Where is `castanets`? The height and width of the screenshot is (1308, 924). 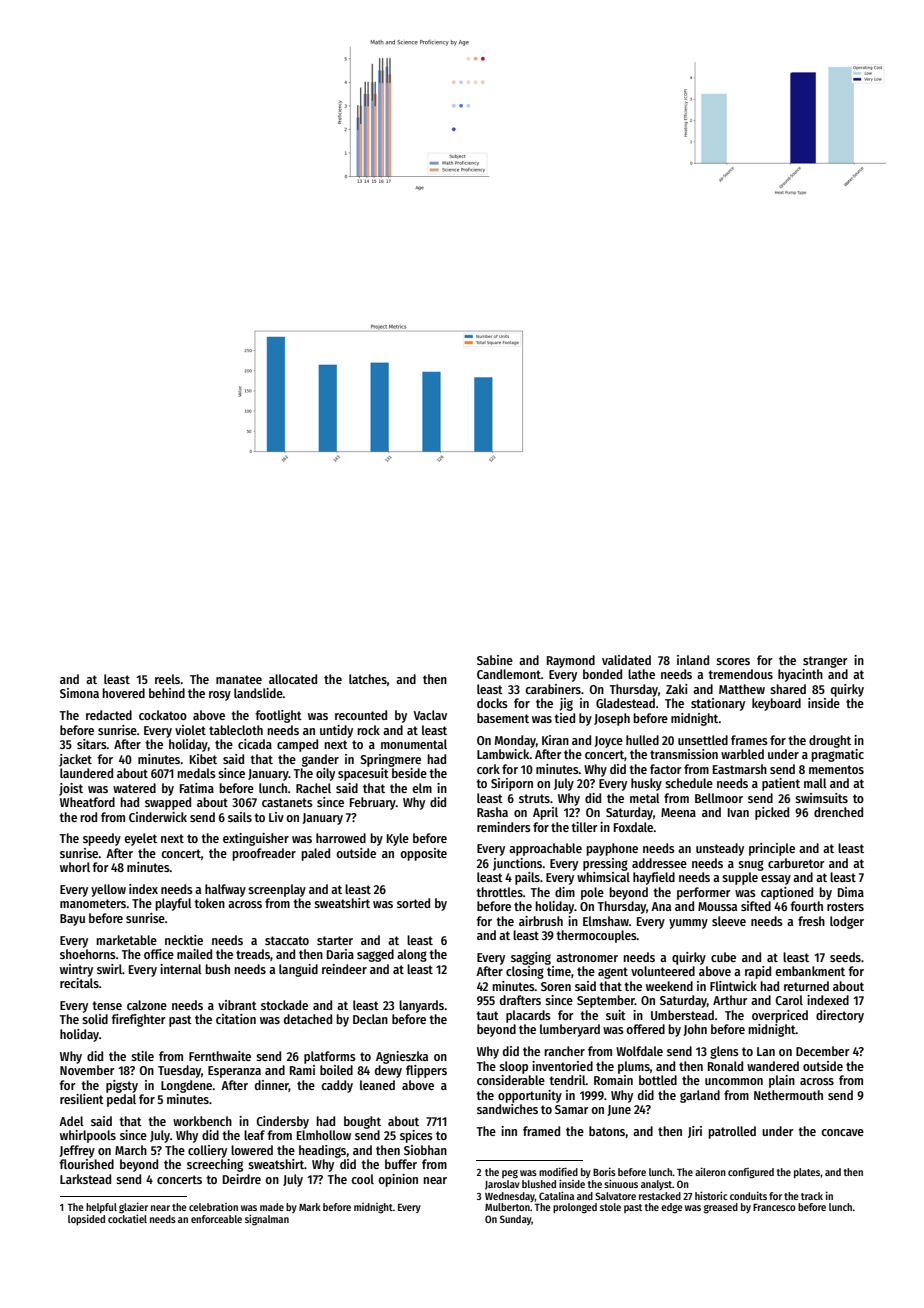
castanets is located at coordinates (287, 802).
